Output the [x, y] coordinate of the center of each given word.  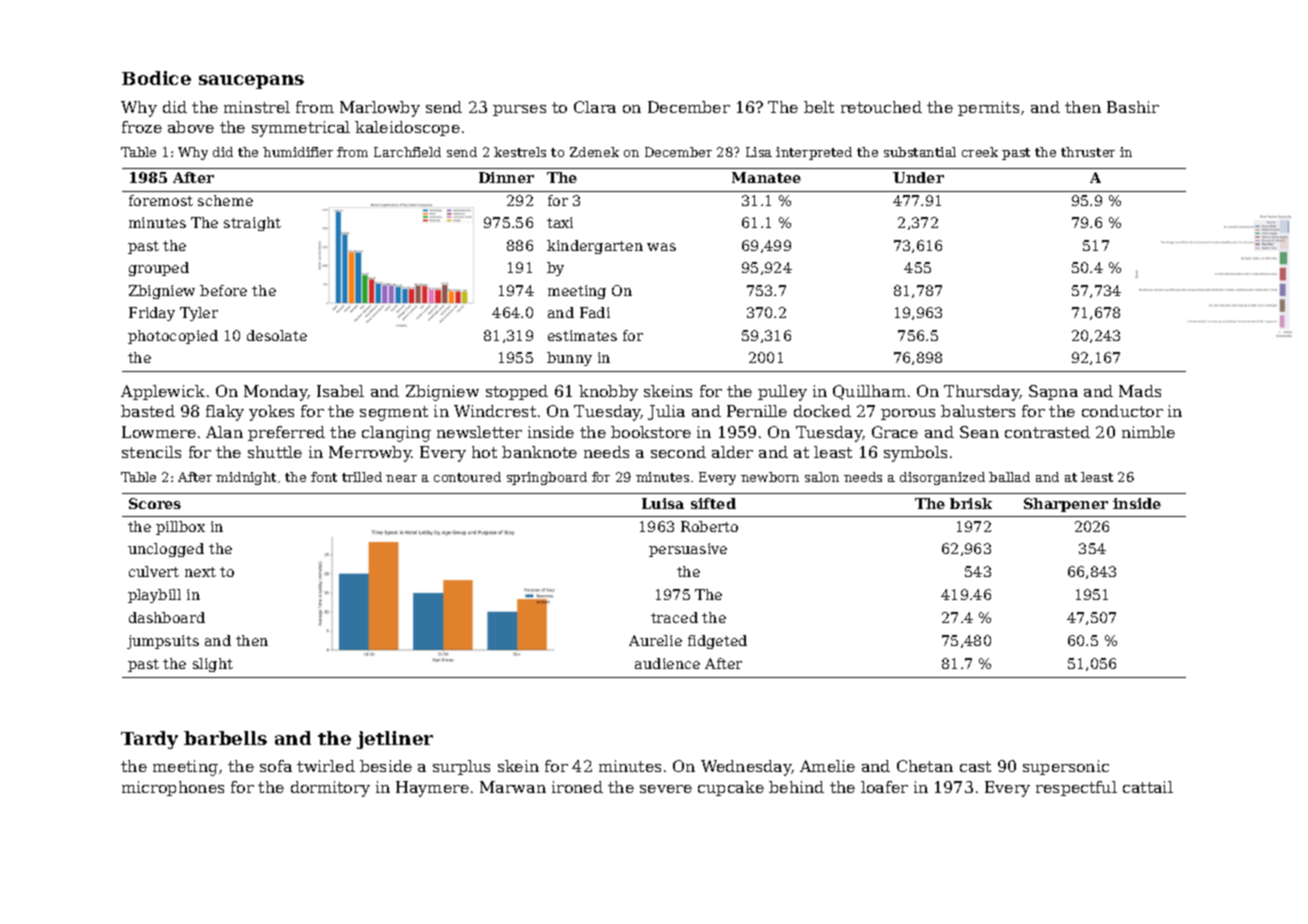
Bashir [1133, 107]
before [223, 290]
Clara [595, 107]
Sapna [1053, 392]
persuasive [688, 550]
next [200, 572]
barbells [225, 738]
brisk [971, 503]
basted [148, 411]
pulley [782, 393]
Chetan [925, 766]
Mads [1140, 391]
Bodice [156, 78]
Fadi [595, 312]
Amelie [827, 766]
